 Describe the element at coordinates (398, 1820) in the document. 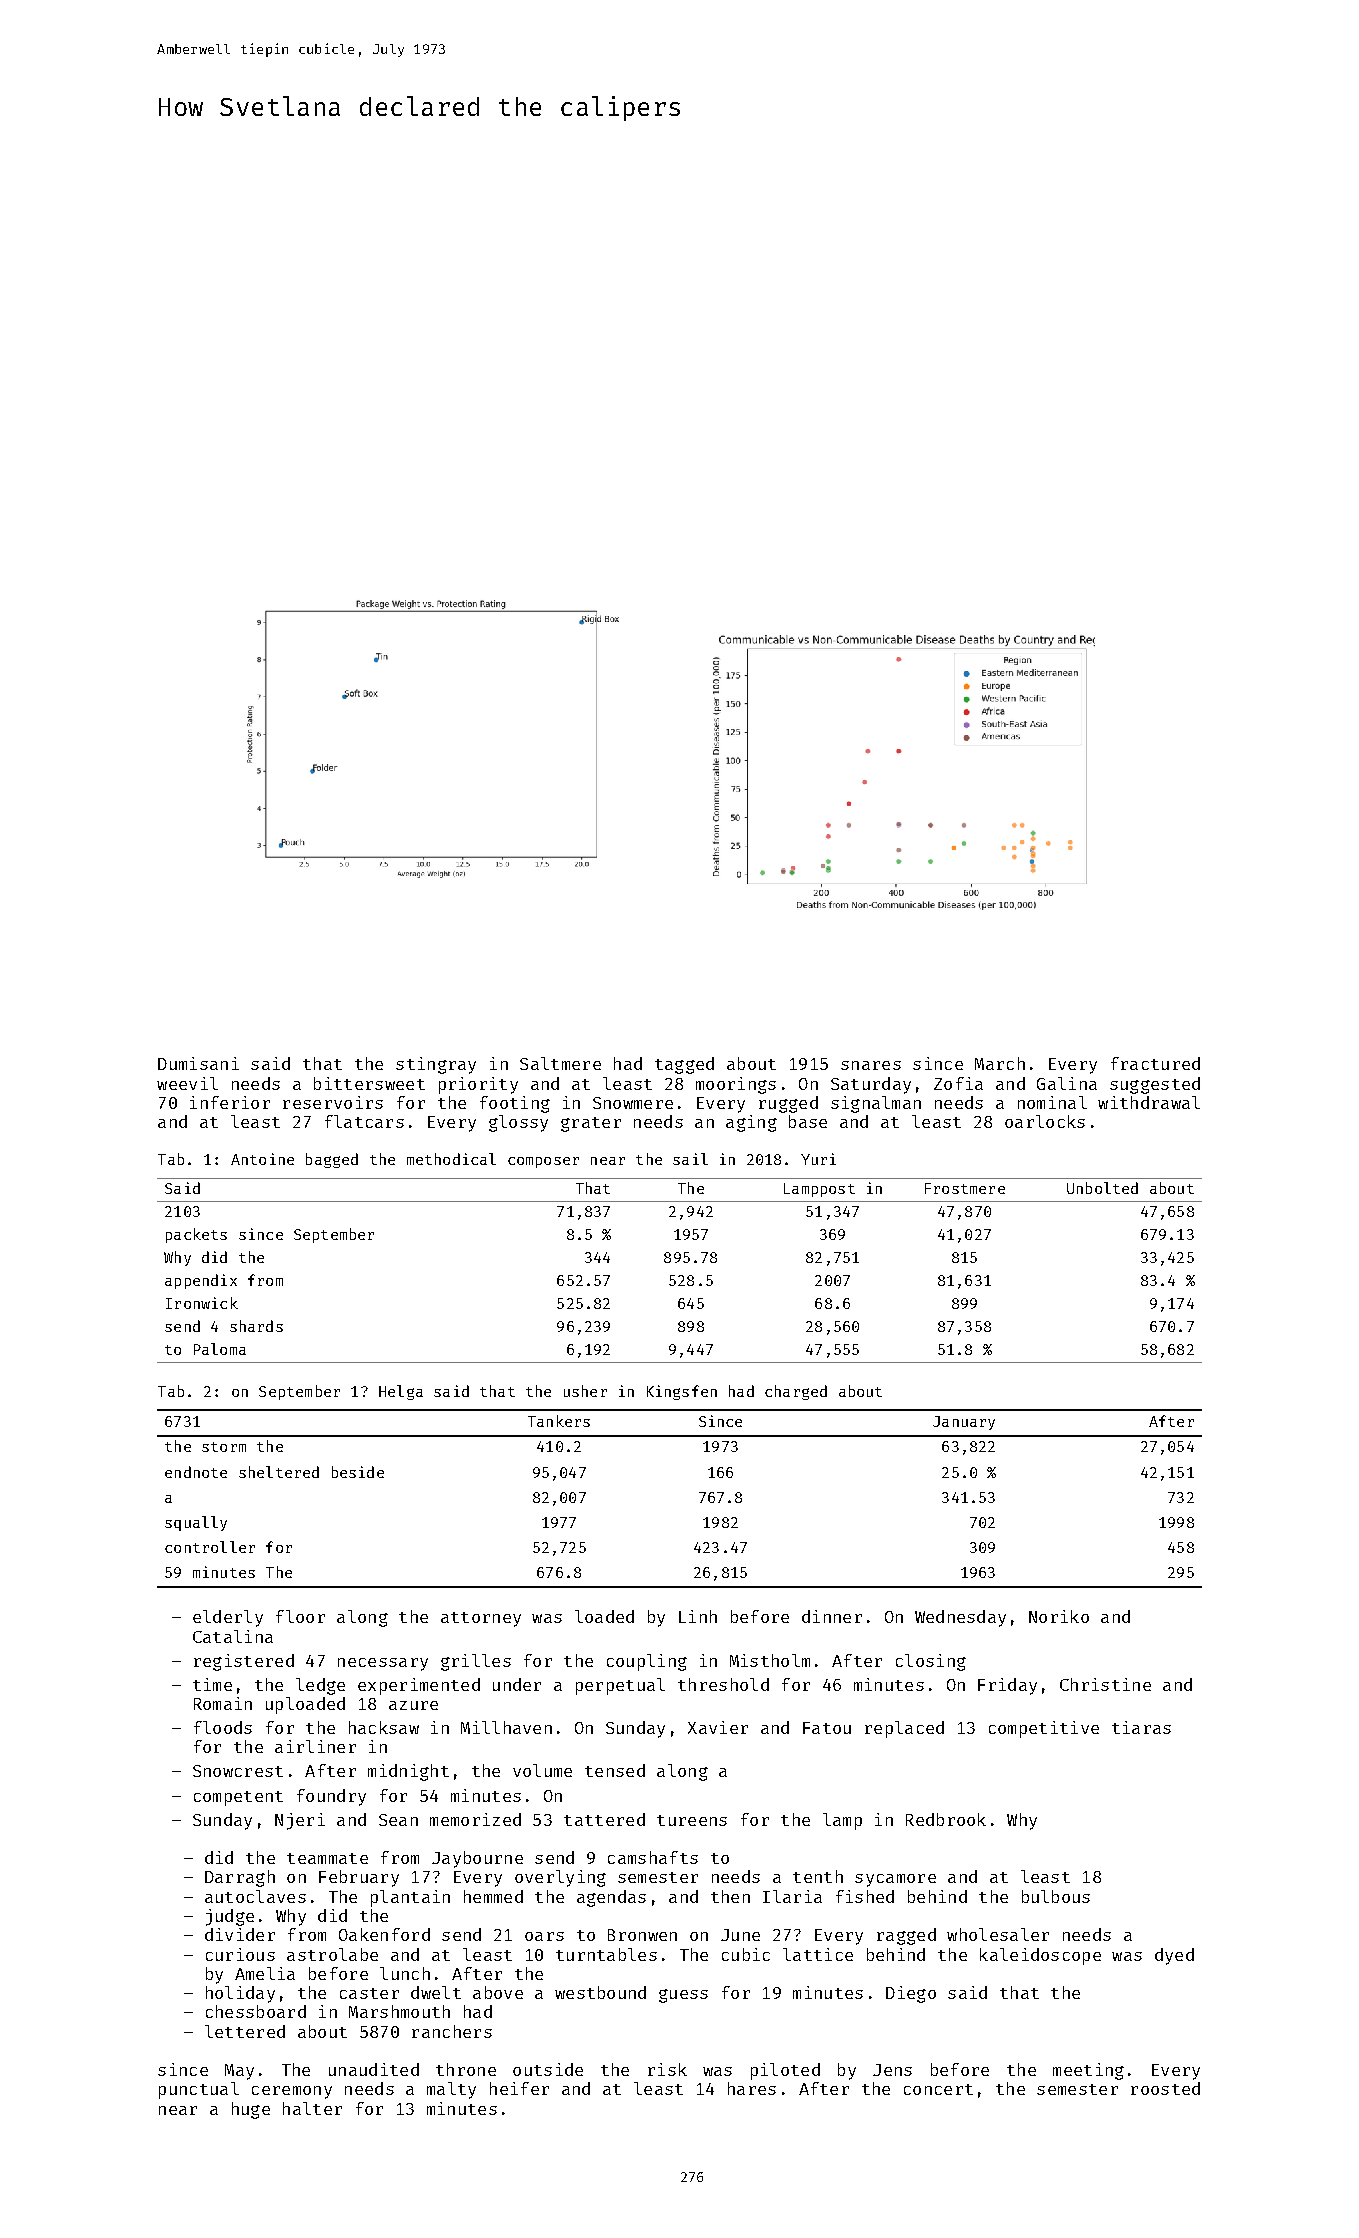

I see `Sean` at that location.
